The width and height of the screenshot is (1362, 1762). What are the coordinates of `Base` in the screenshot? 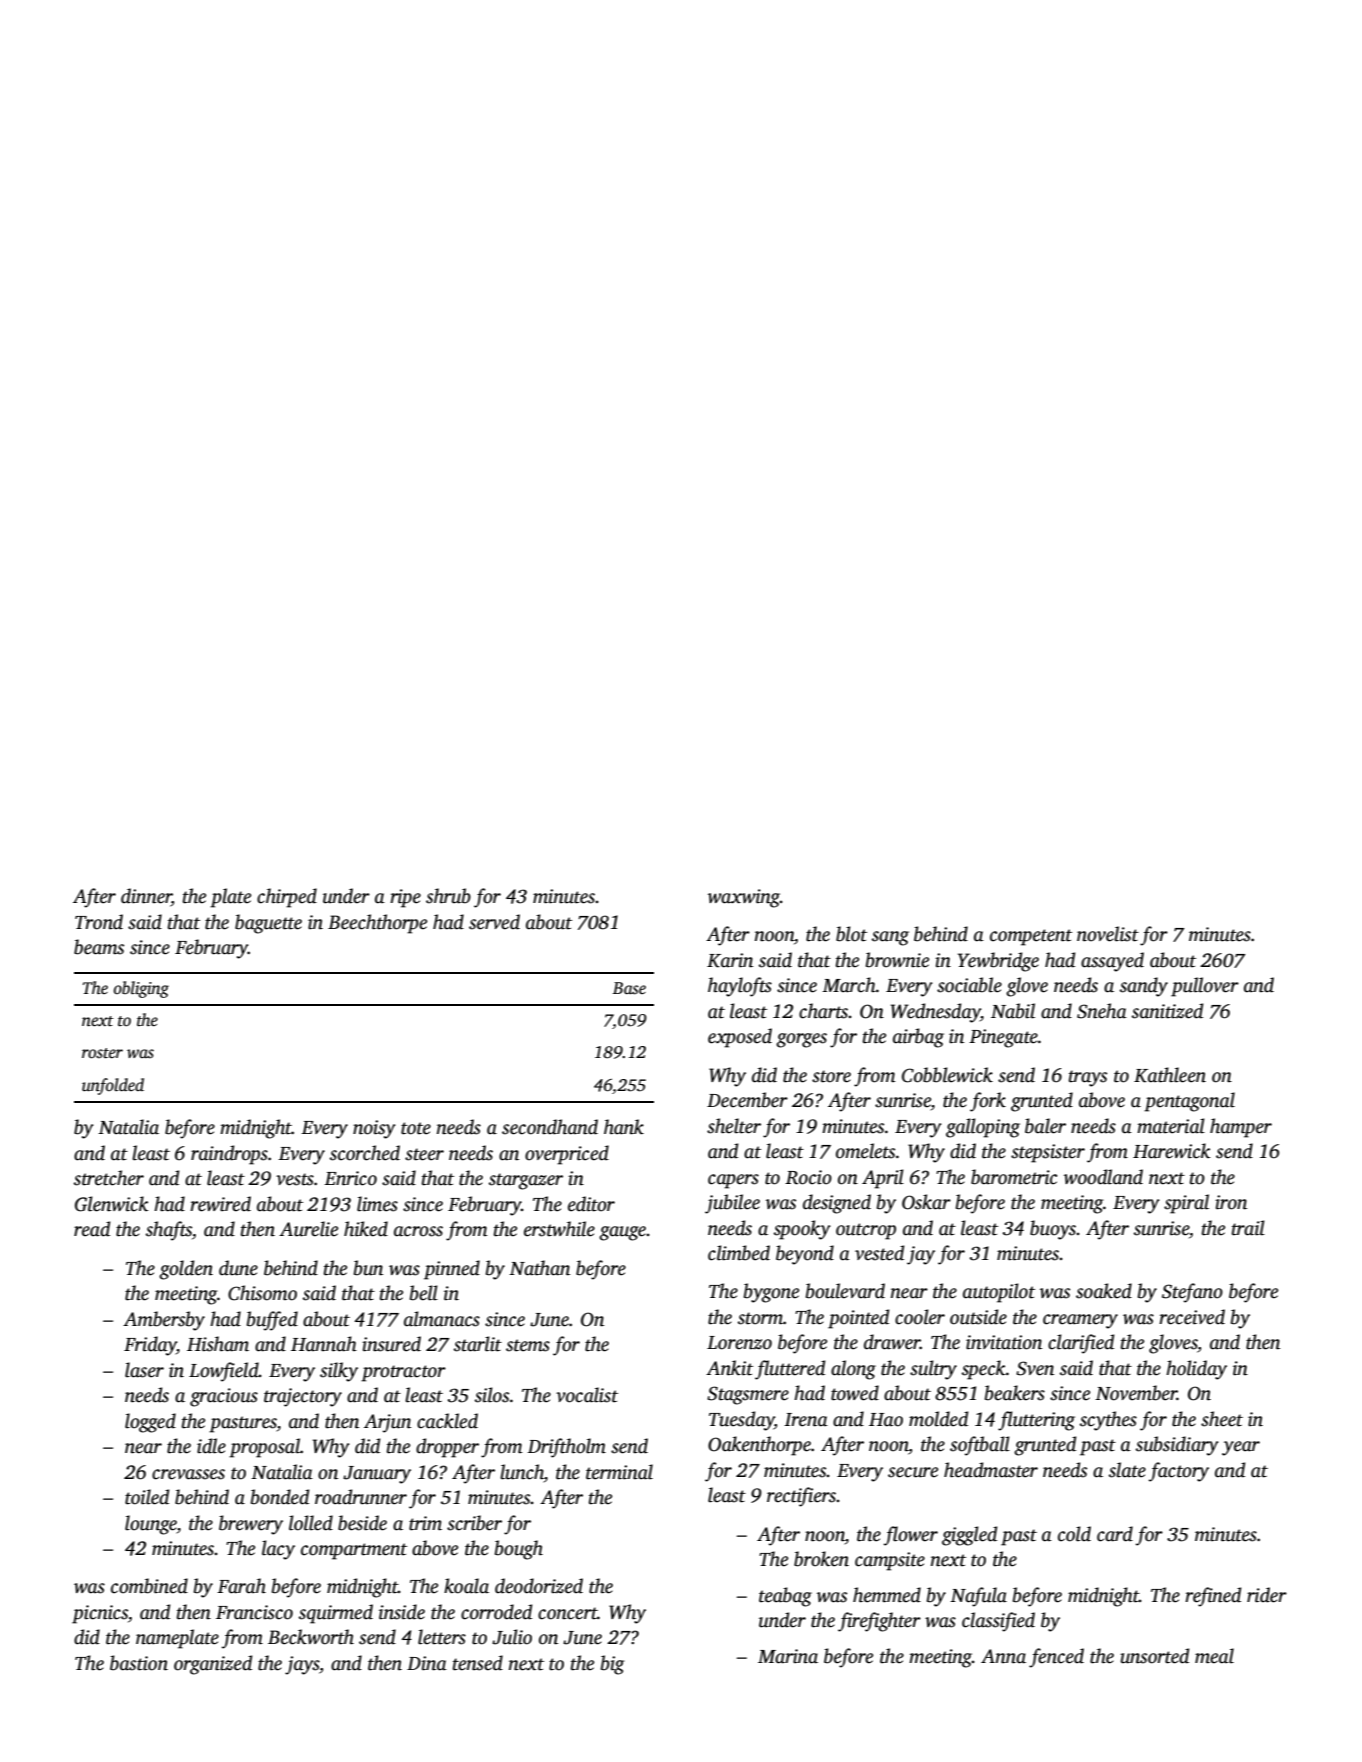 It's located at (629, 988).
